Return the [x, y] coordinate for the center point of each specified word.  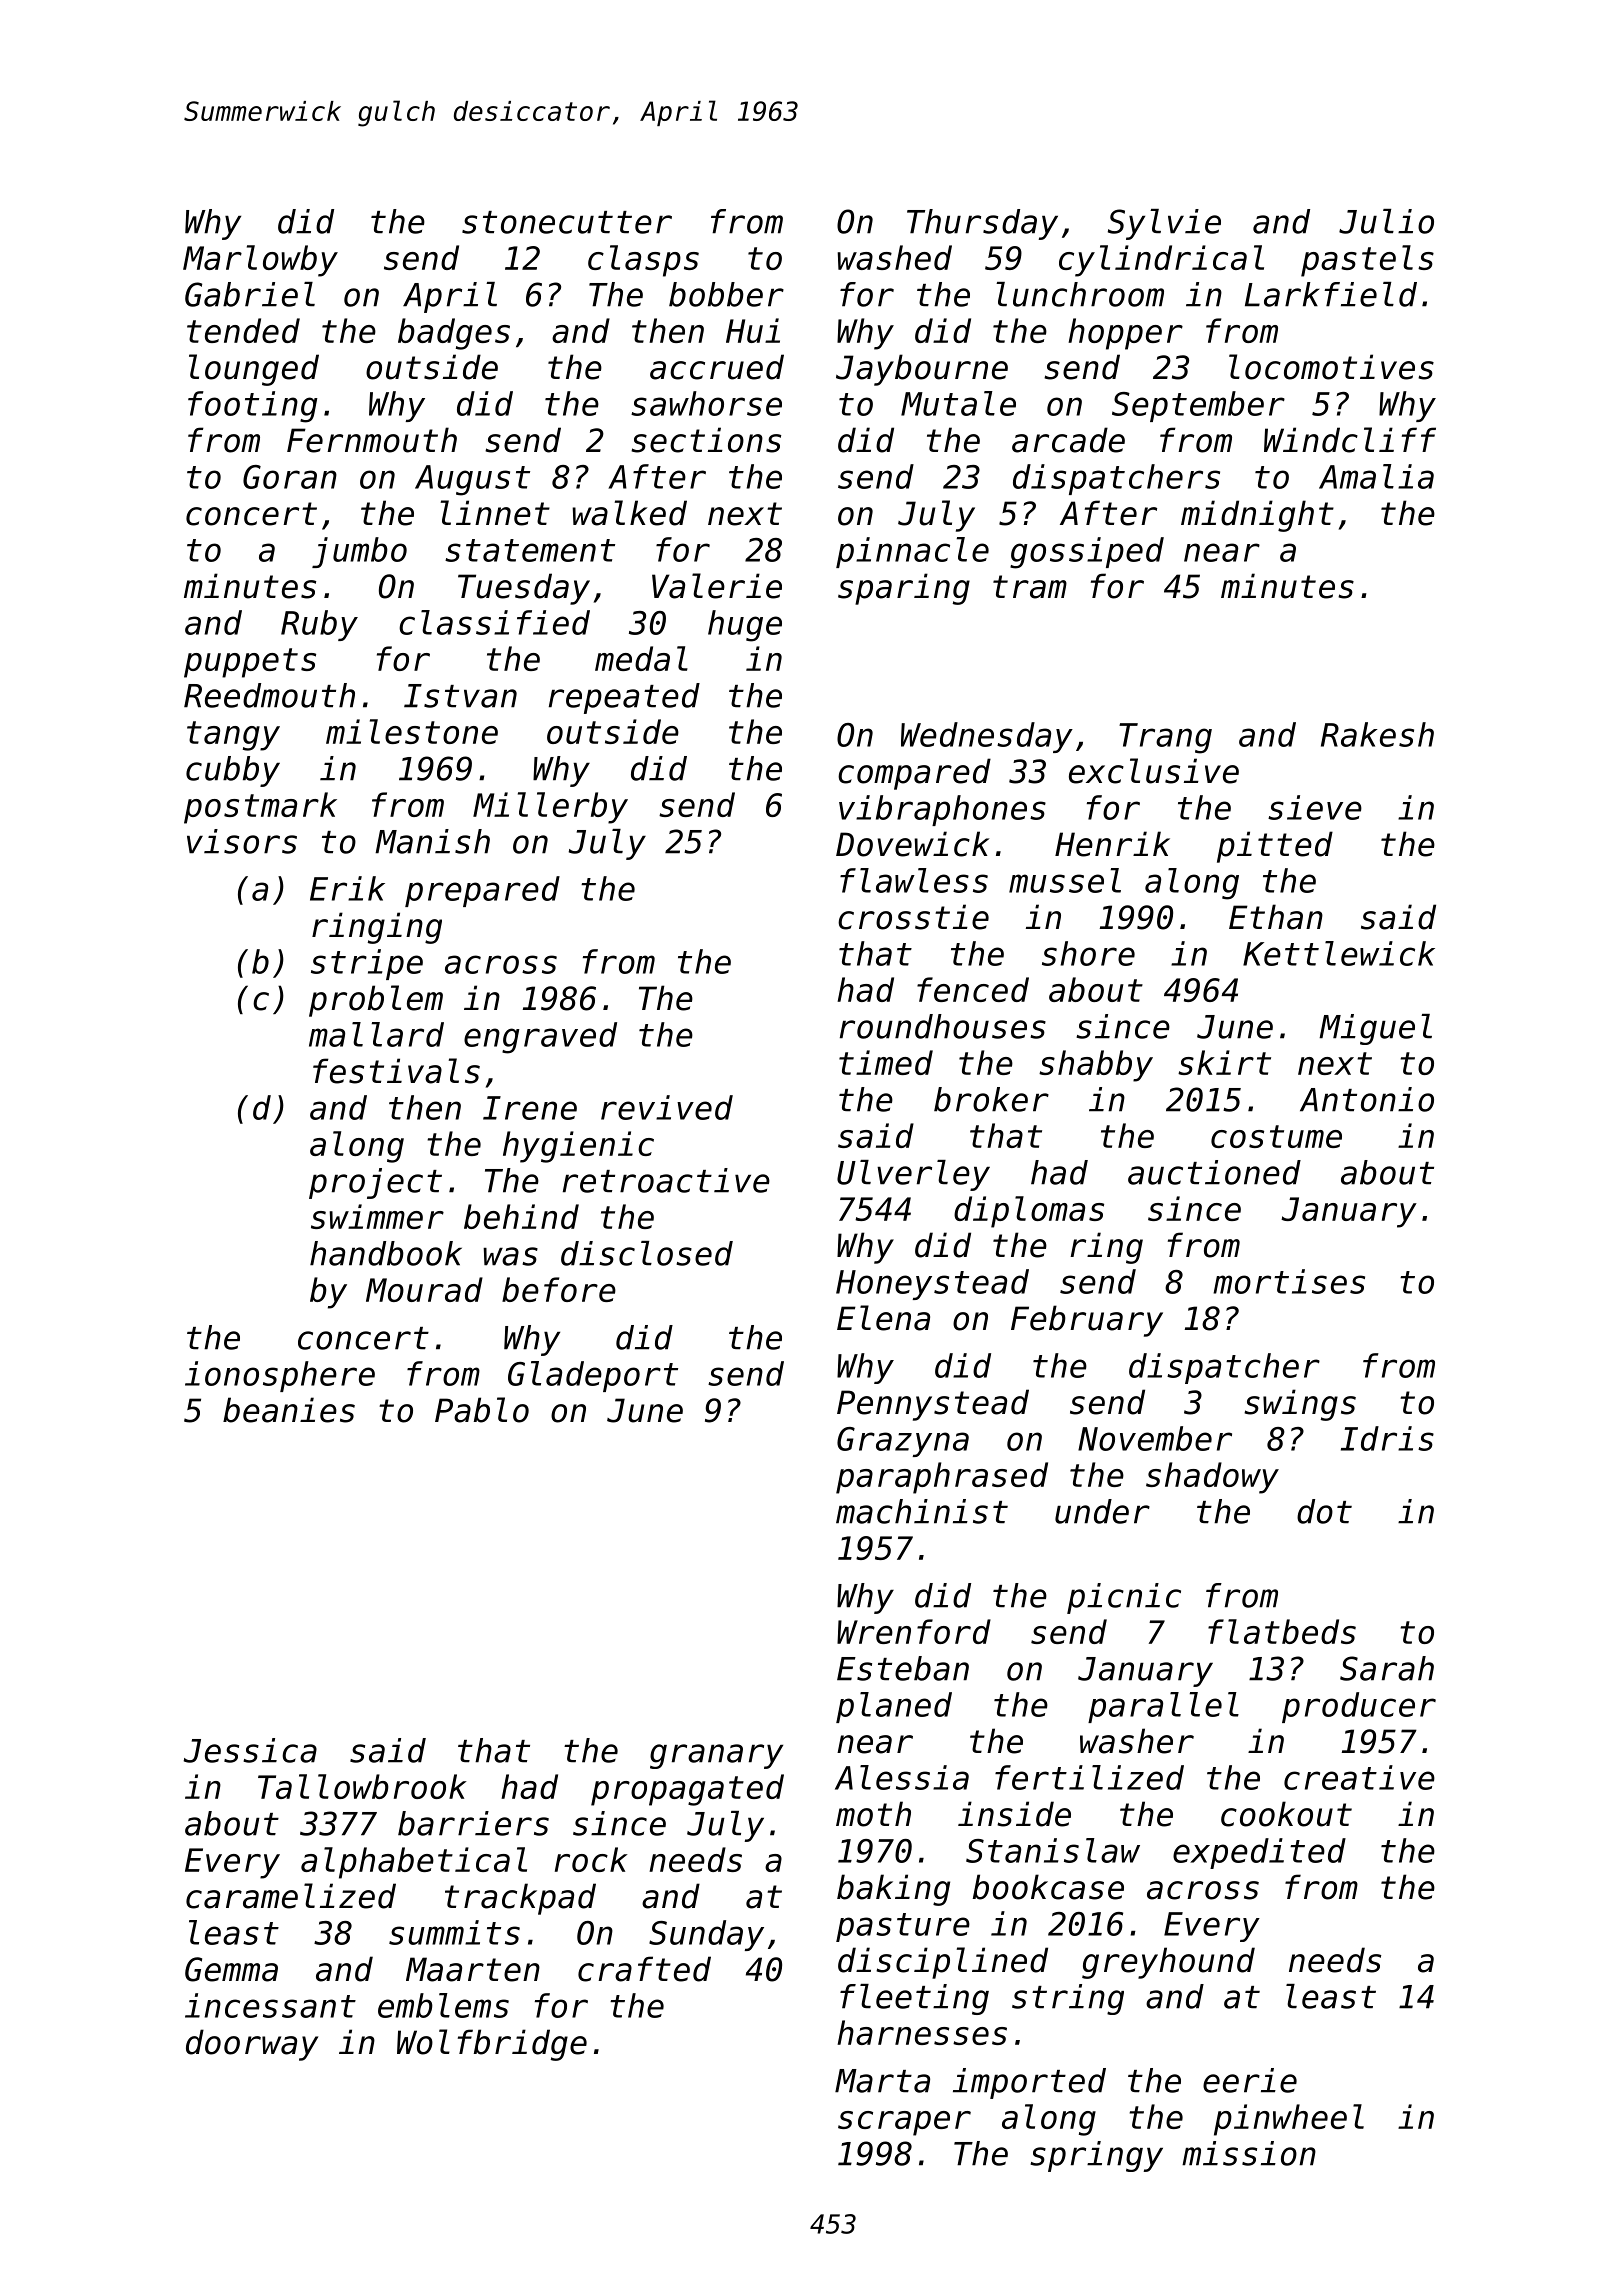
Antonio [1367, 1099]
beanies [289, 1410]
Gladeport [593, 1376]
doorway [252, 2045]
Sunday [706, 1935]
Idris [1387, 1438]
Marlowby [260, 261]
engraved [540, 1038]
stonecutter [567, 222]
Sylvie [1164, 224]
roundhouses [943, 1026]
